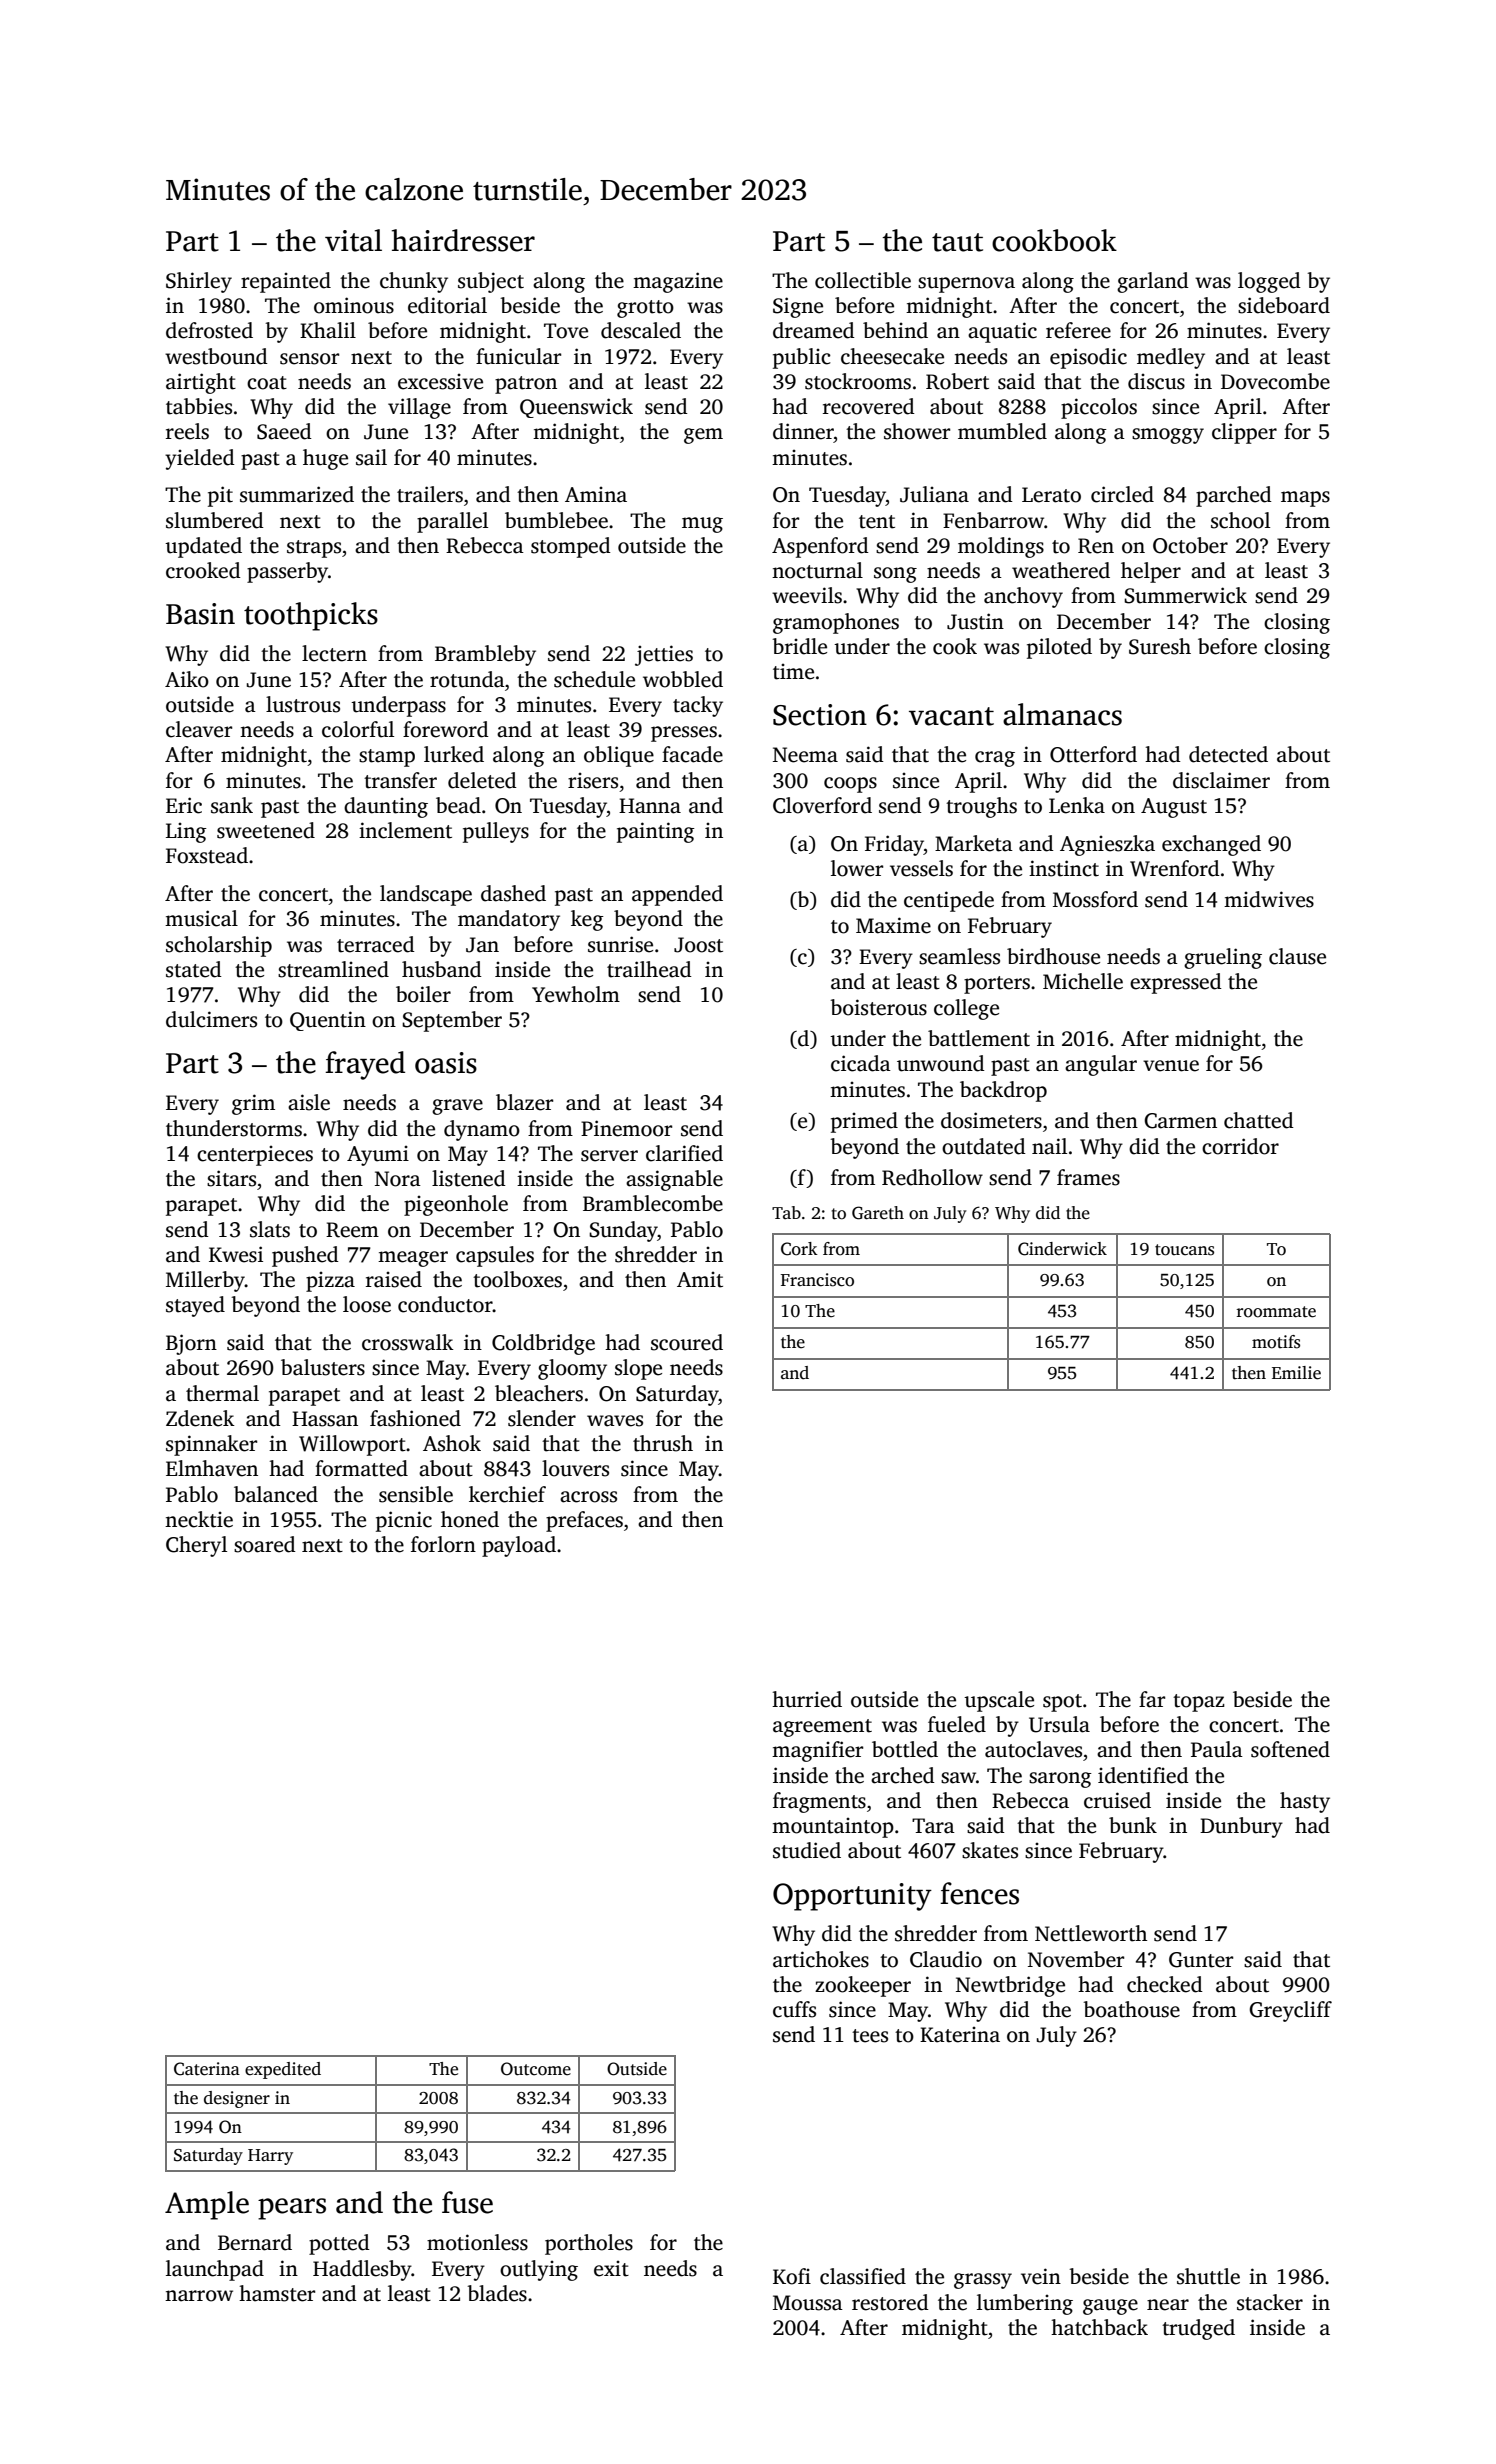 The image size is (1496, 2464). I want to click on lower, so click(857, 868).
